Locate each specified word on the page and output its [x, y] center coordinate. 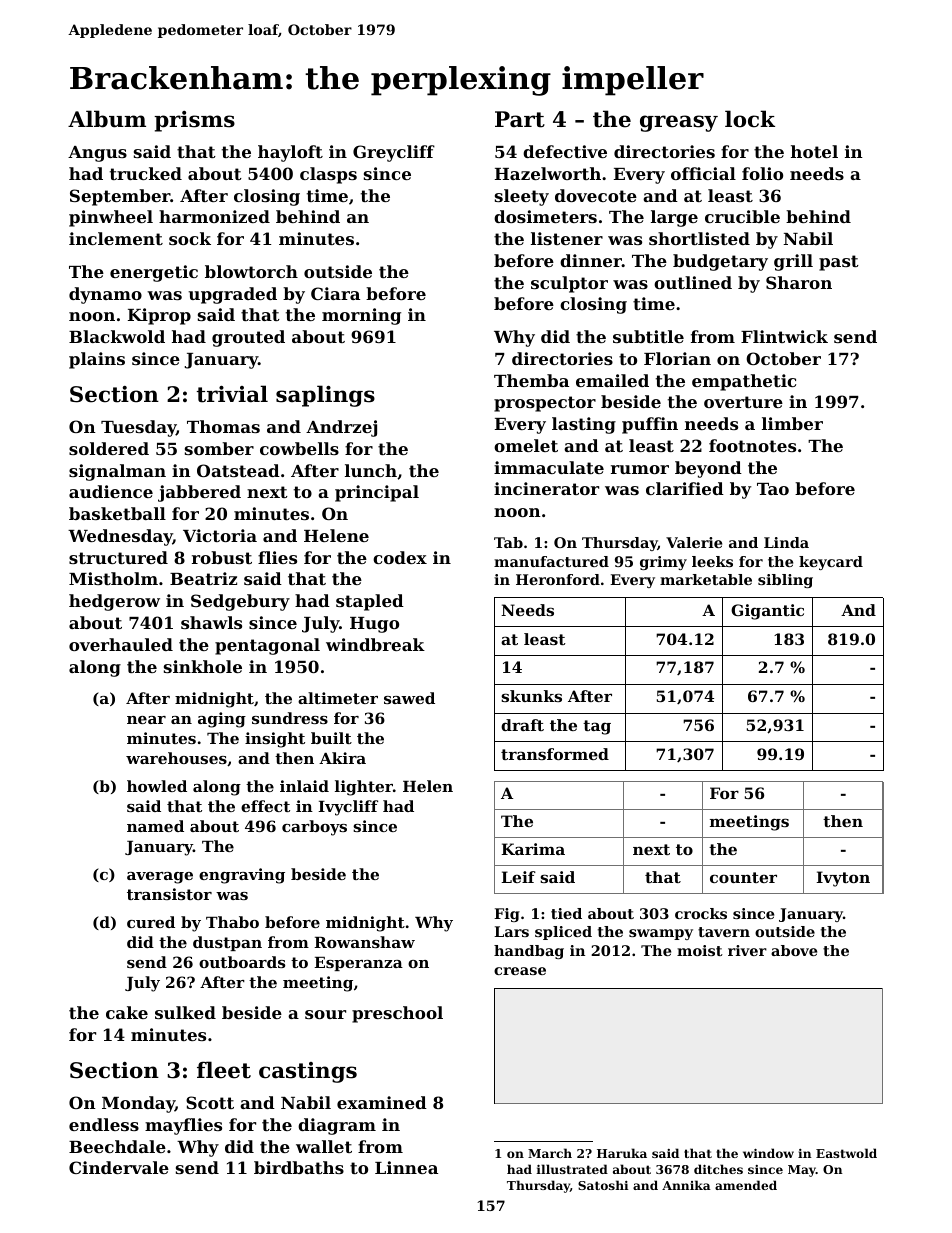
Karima [533, 849]
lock [750, 119]
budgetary [720, 262]
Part [520, 119]
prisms [194, 121]
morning [361, 316]
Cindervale [119, 1167]
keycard [831, 563]
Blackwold [117, 336]
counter [743, 877]
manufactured [551, 561]
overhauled [121, 644]
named [155, 826]
